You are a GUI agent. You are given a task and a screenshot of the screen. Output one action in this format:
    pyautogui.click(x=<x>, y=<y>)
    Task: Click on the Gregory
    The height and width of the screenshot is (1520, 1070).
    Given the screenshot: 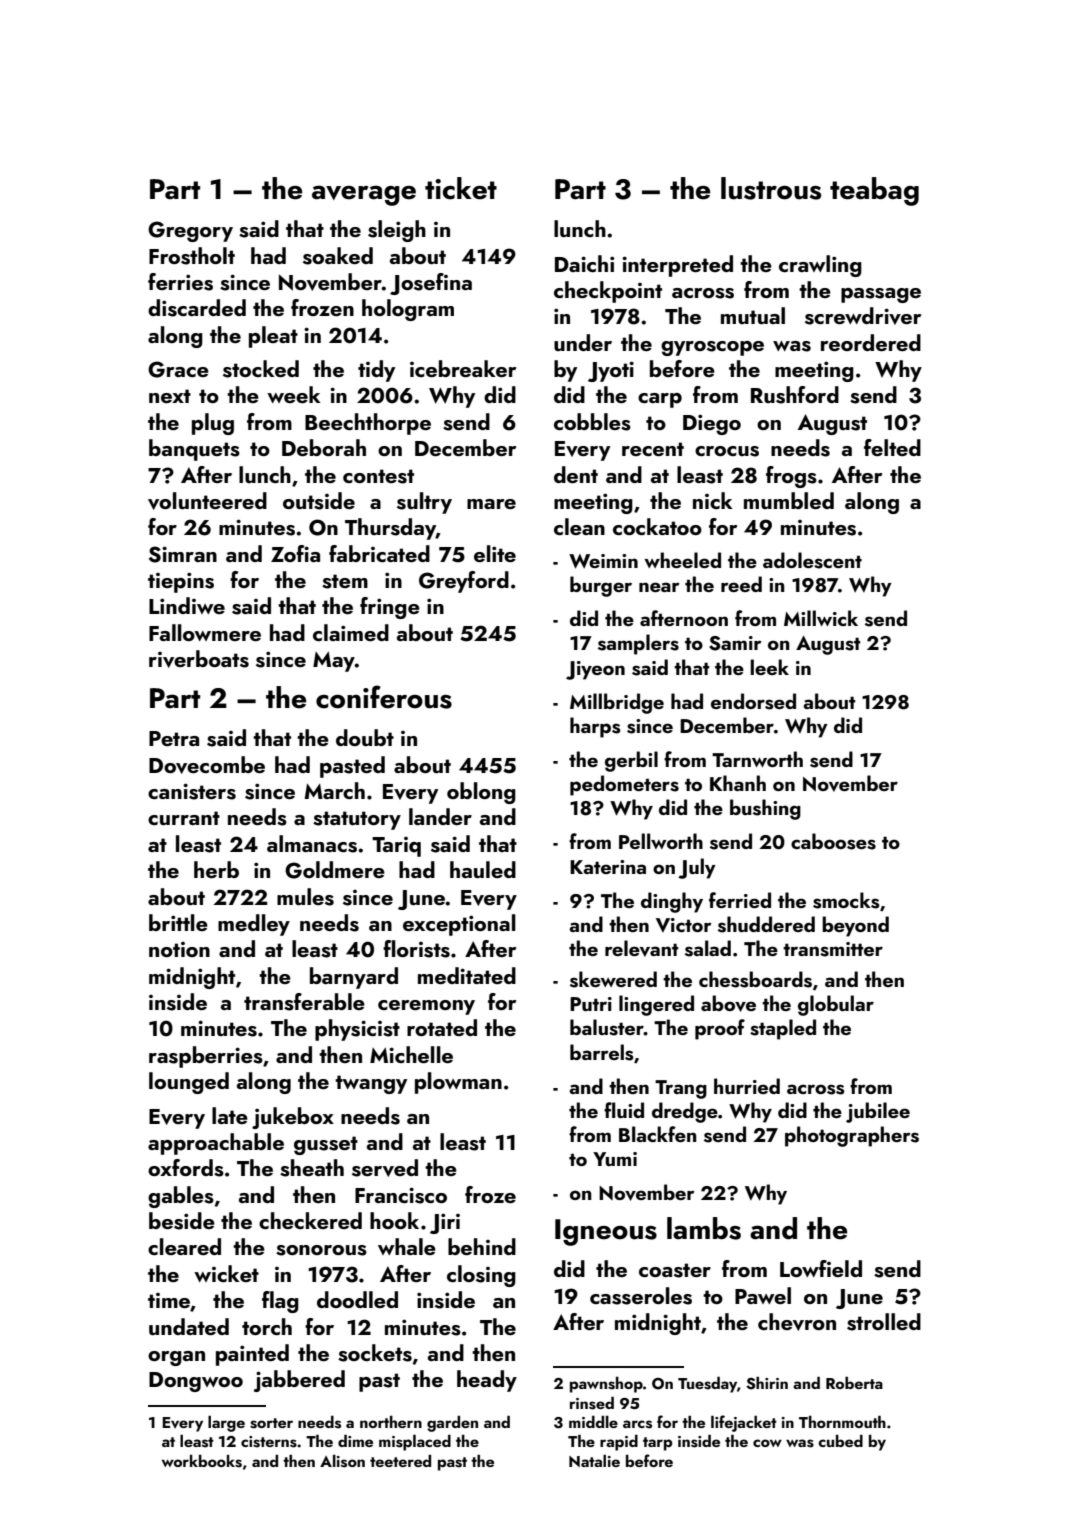 What is the action you would take?
    pyautogui.click(x=190, y=231)
